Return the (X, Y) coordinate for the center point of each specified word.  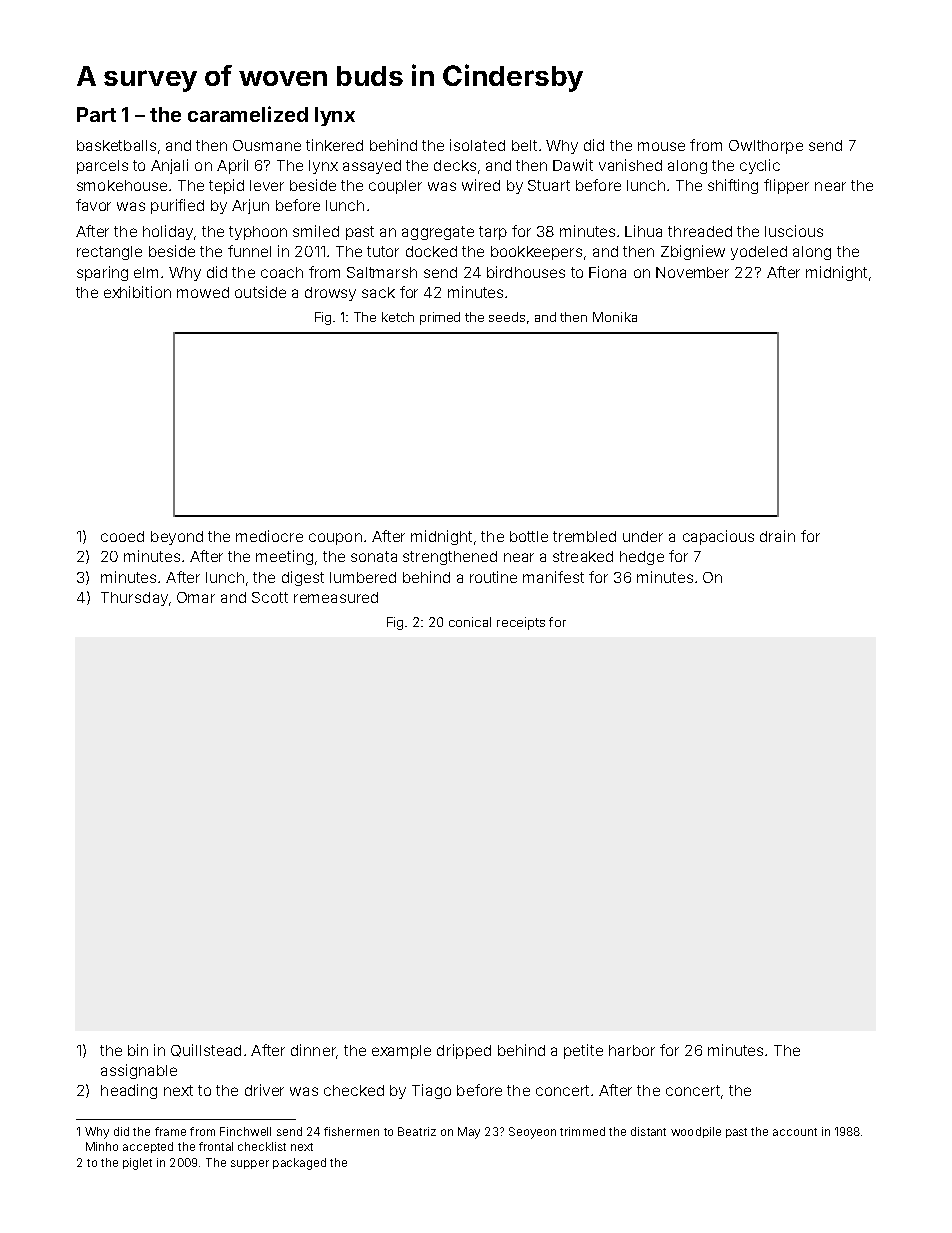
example (401, 1052)
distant (648, 1131)
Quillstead (206, 1050)
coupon (335, 539)
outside (260, 292)
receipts (521, 623)
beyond (177, 538)
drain (777, 536)
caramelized (248, 114)
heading (129, 1091)
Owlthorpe (766, 147)
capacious (718, 537)
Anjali (169, 166)
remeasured (336, 597)
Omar (196, 597)
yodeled (759, 253)
